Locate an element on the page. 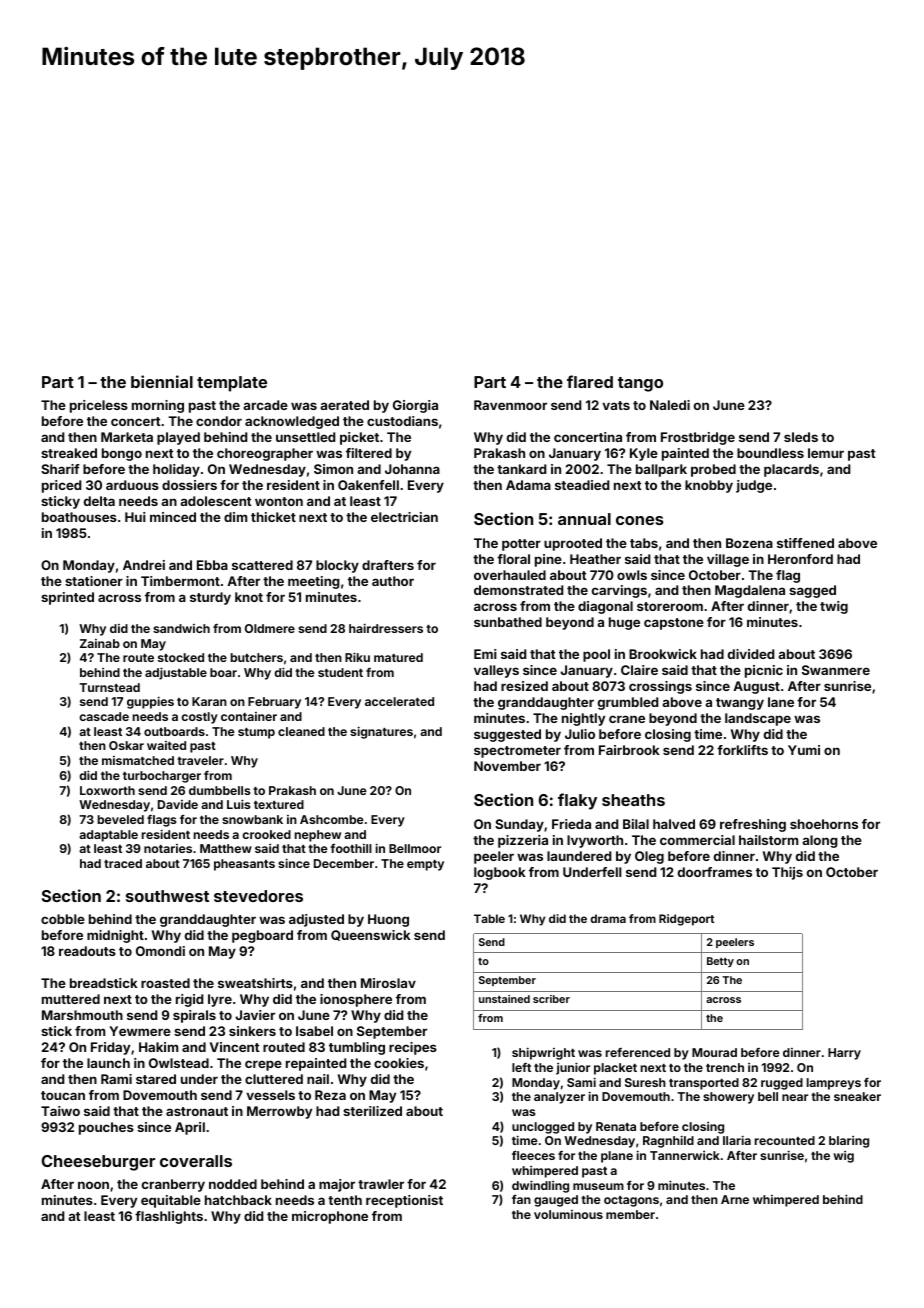 This image has height=1308, width=924. flashlights is located at coordinates (169, 1217).
